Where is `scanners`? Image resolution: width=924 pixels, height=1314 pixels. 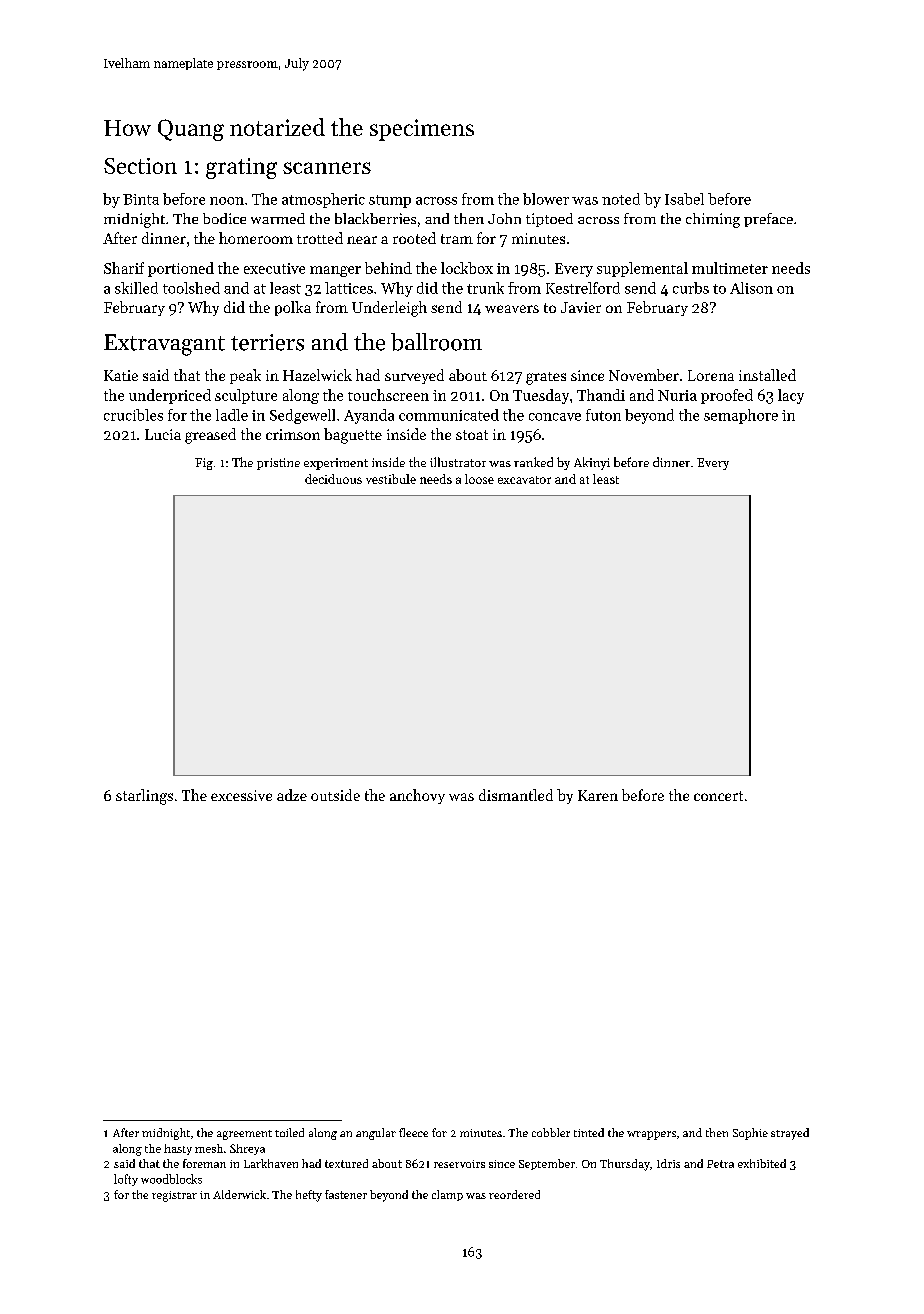
scanners is located at coordinates (327, 168).
